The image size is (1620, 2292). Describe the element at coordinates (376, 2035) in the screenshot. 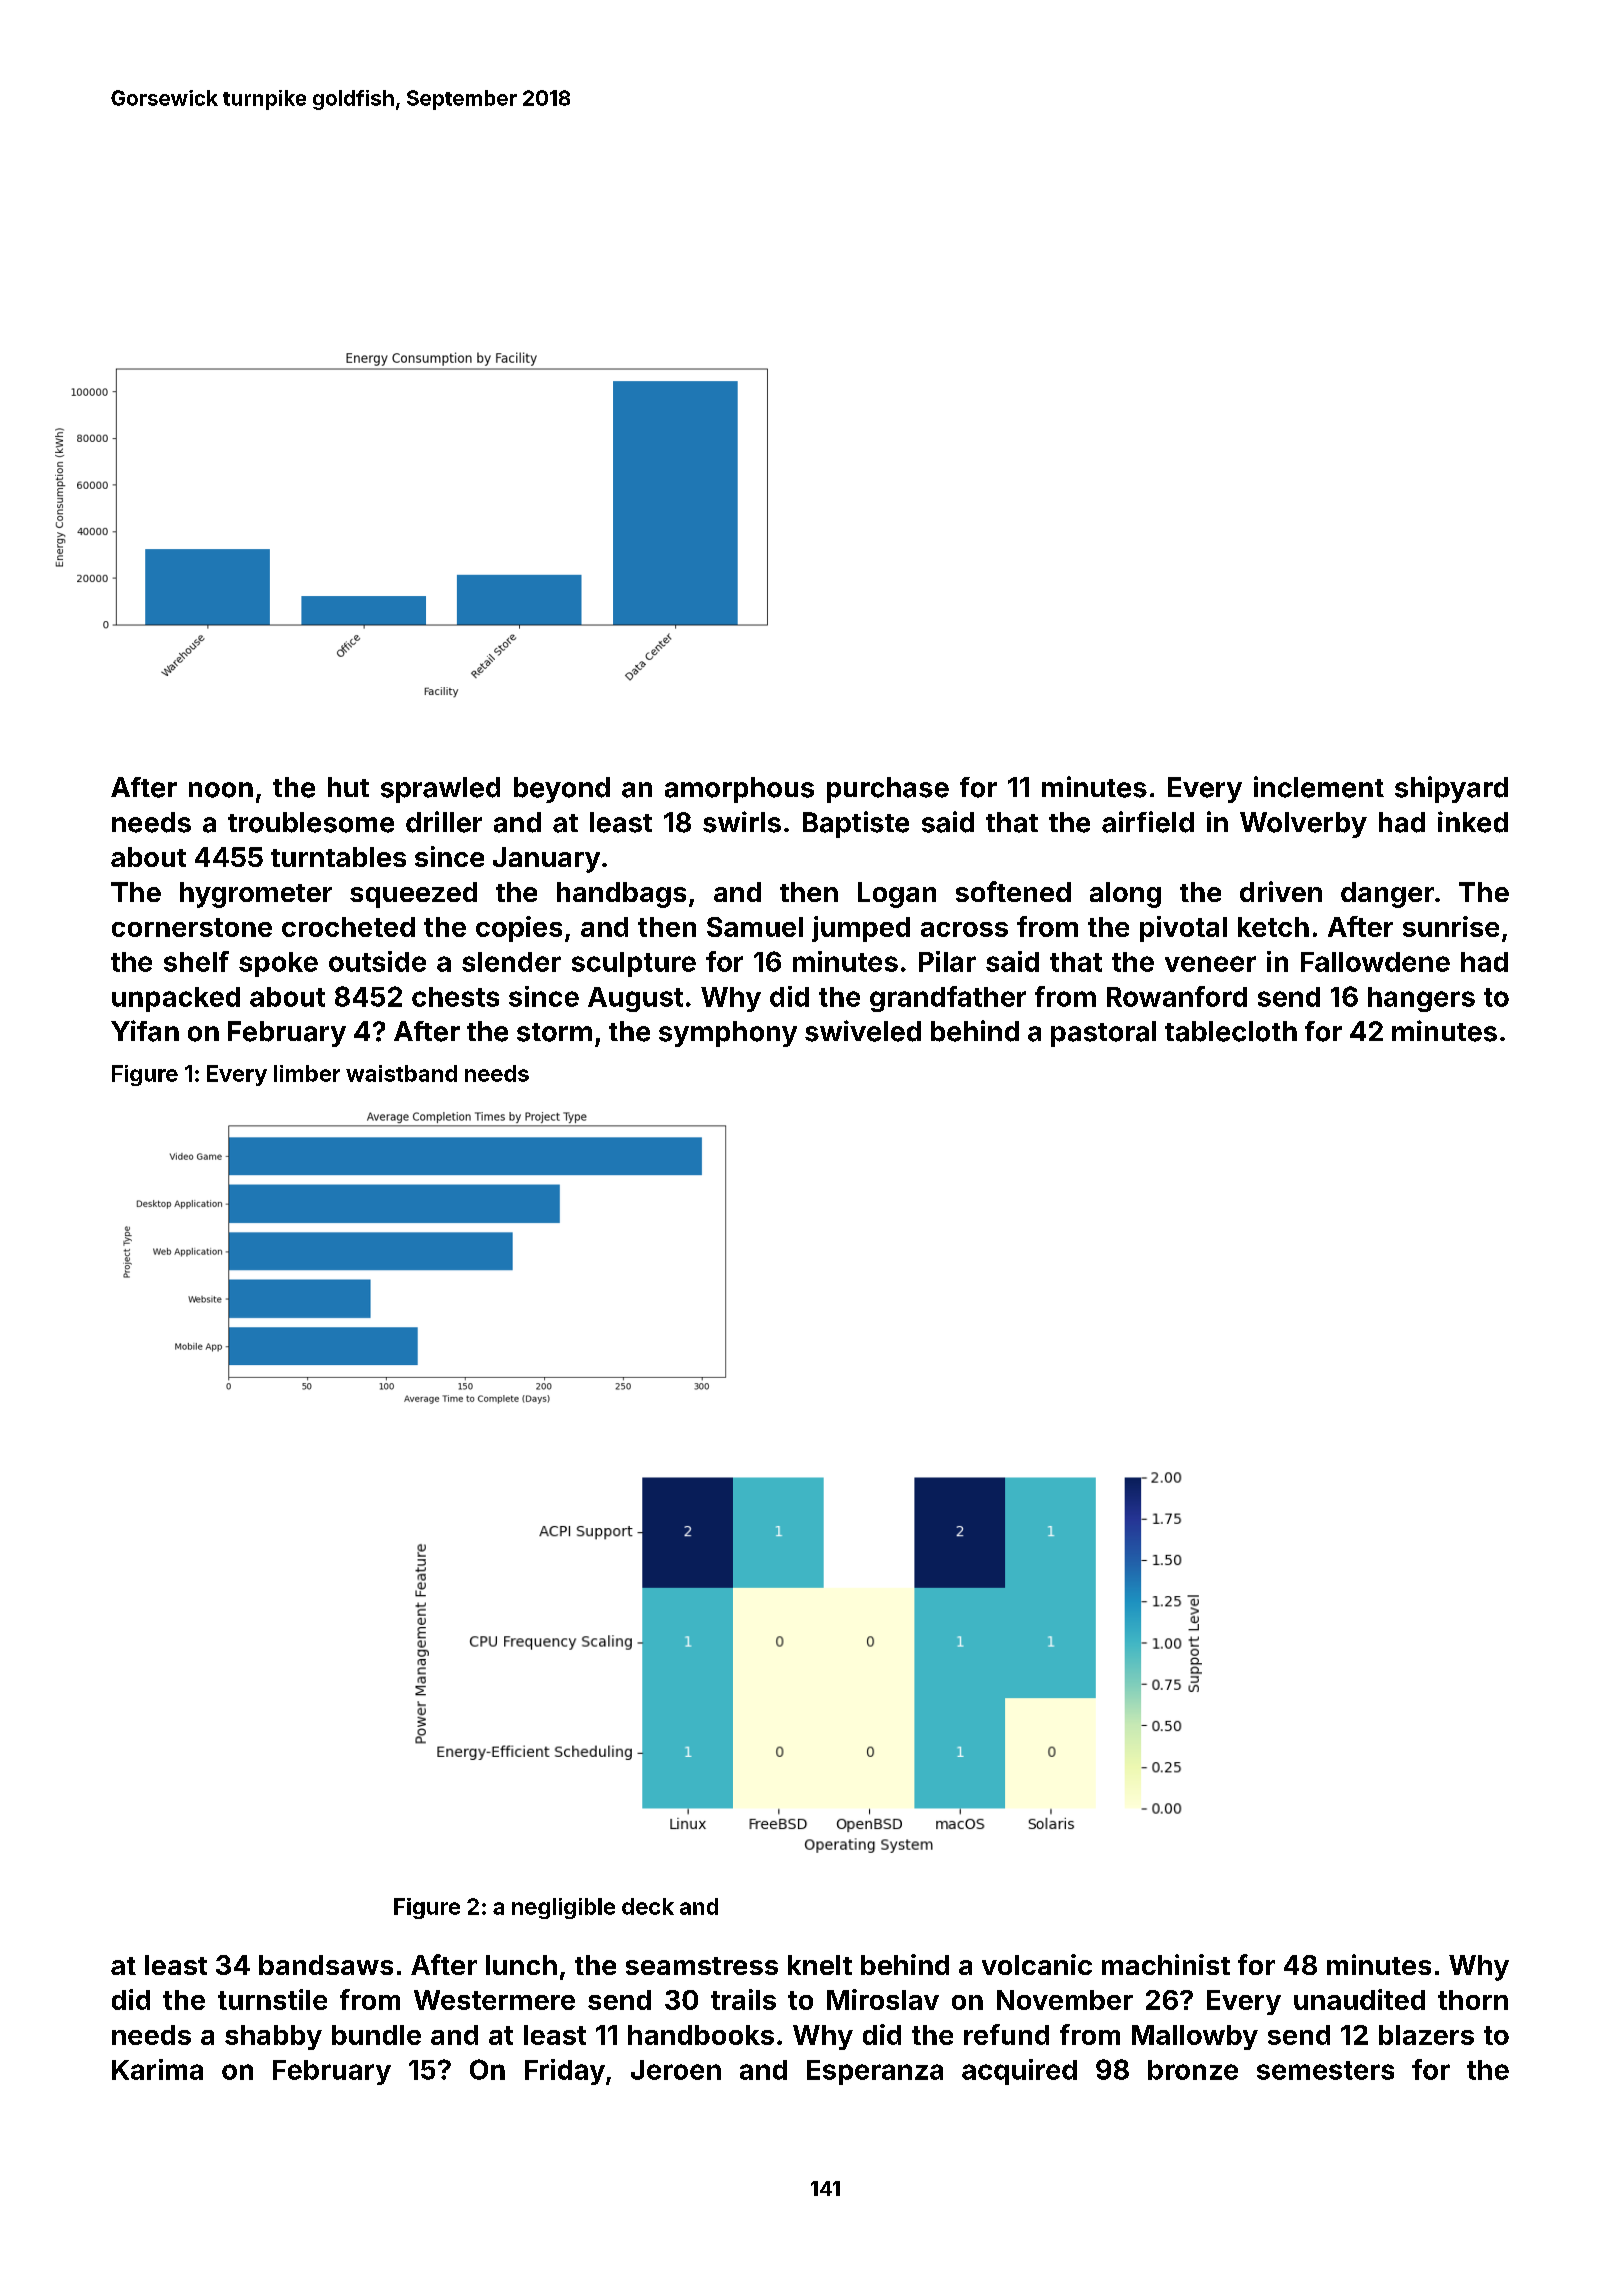

I see `bundle` at that location.
